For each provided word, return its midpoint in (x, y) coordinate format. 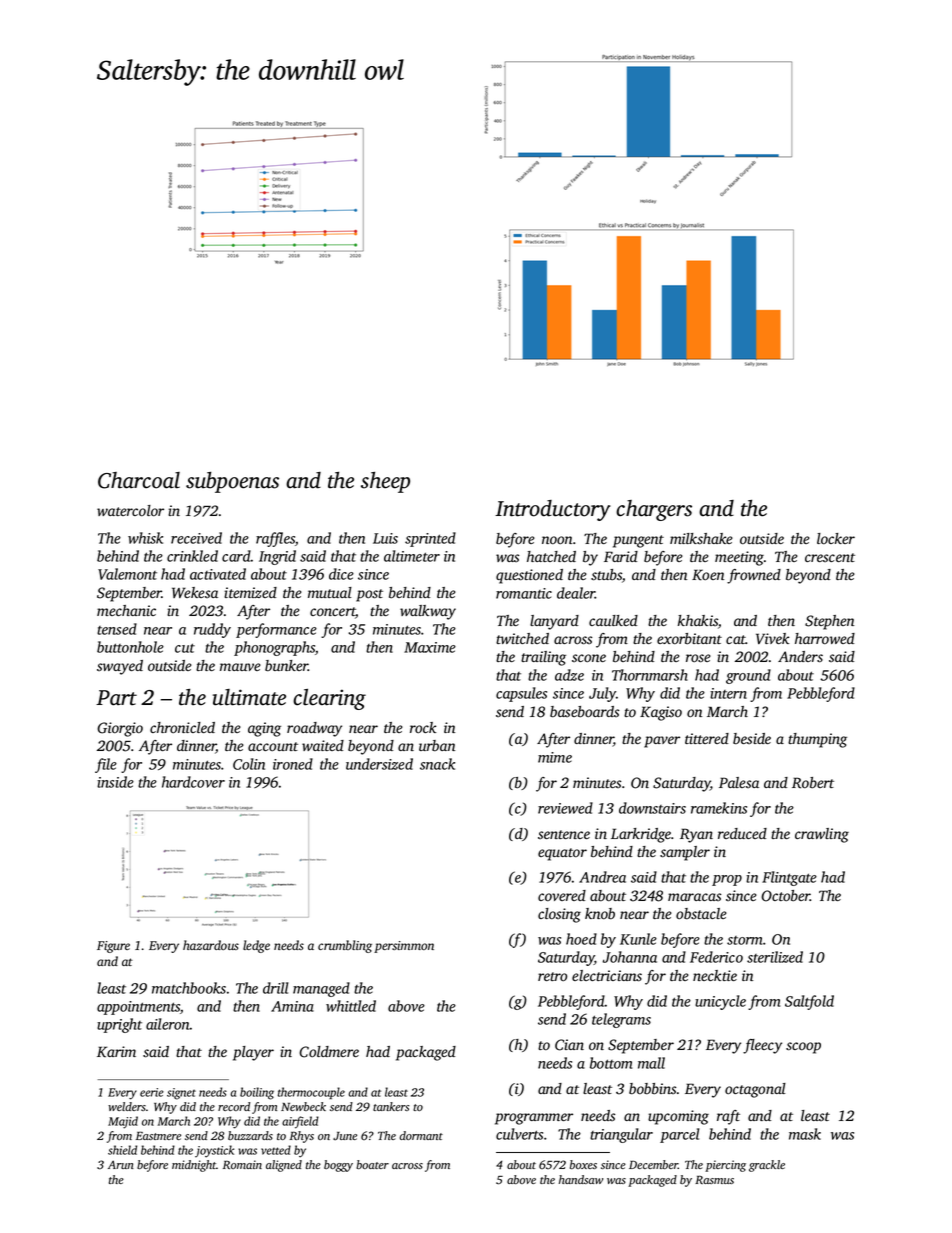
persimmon (404, 947)
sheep (385, 482)
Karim (116, 1051)
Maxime (430, 647)
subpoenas (232, 482)
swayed (120, 667)
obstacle (701, 914)
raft (728, 1117)
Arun (121, 1164)
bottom (611, 1063)
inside (115, 782)
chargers (654, 510)
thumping (817, 740)
